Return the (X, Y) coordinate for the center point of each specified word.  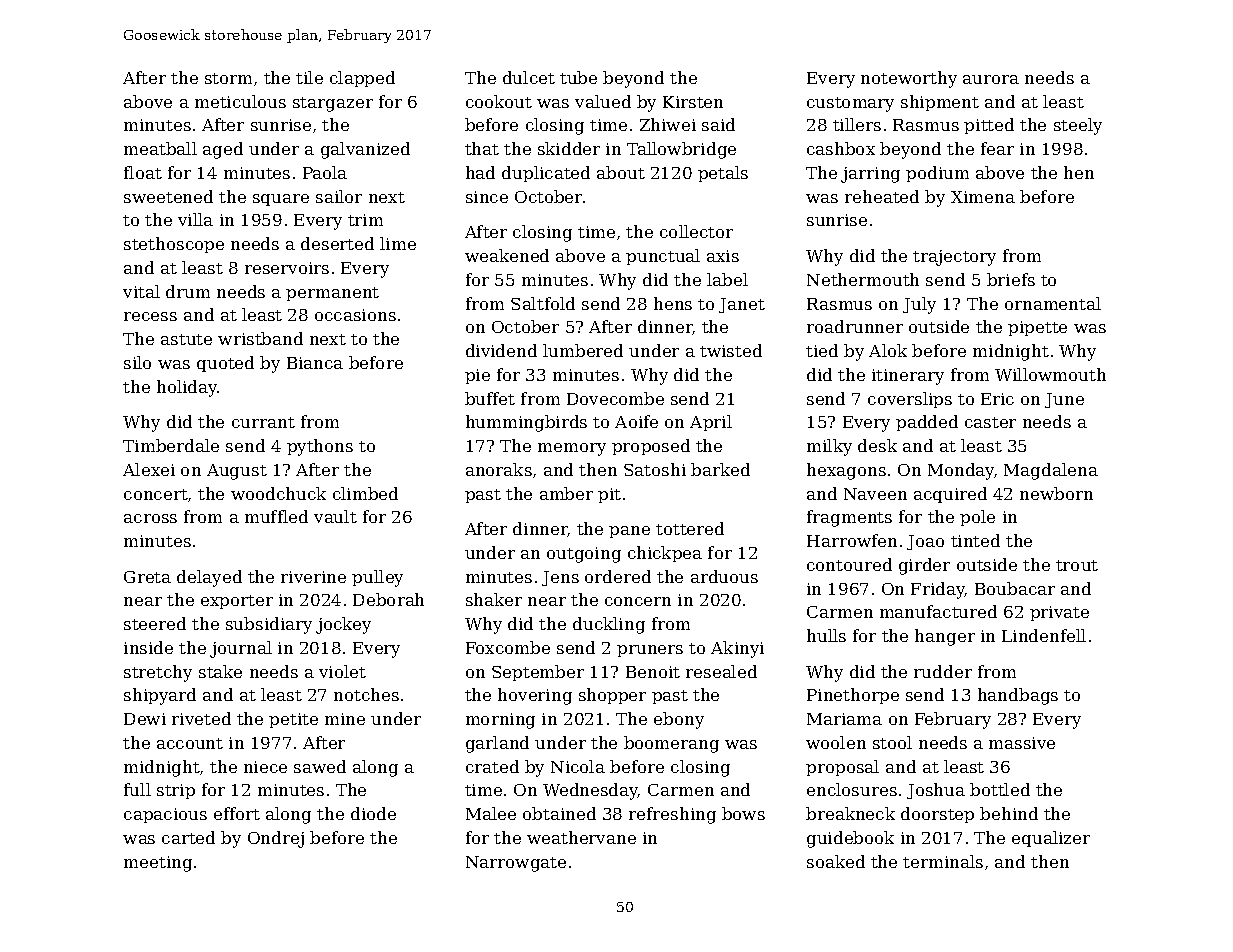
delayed (209, 578)
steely (1078, 126)
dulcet (529, 77)
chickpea (665, 554)
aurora (991, 79)
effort (237, 813)
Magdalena (1051, 471)
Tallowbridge (681, 150)
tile (309, 77)
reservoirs (287, 268)
